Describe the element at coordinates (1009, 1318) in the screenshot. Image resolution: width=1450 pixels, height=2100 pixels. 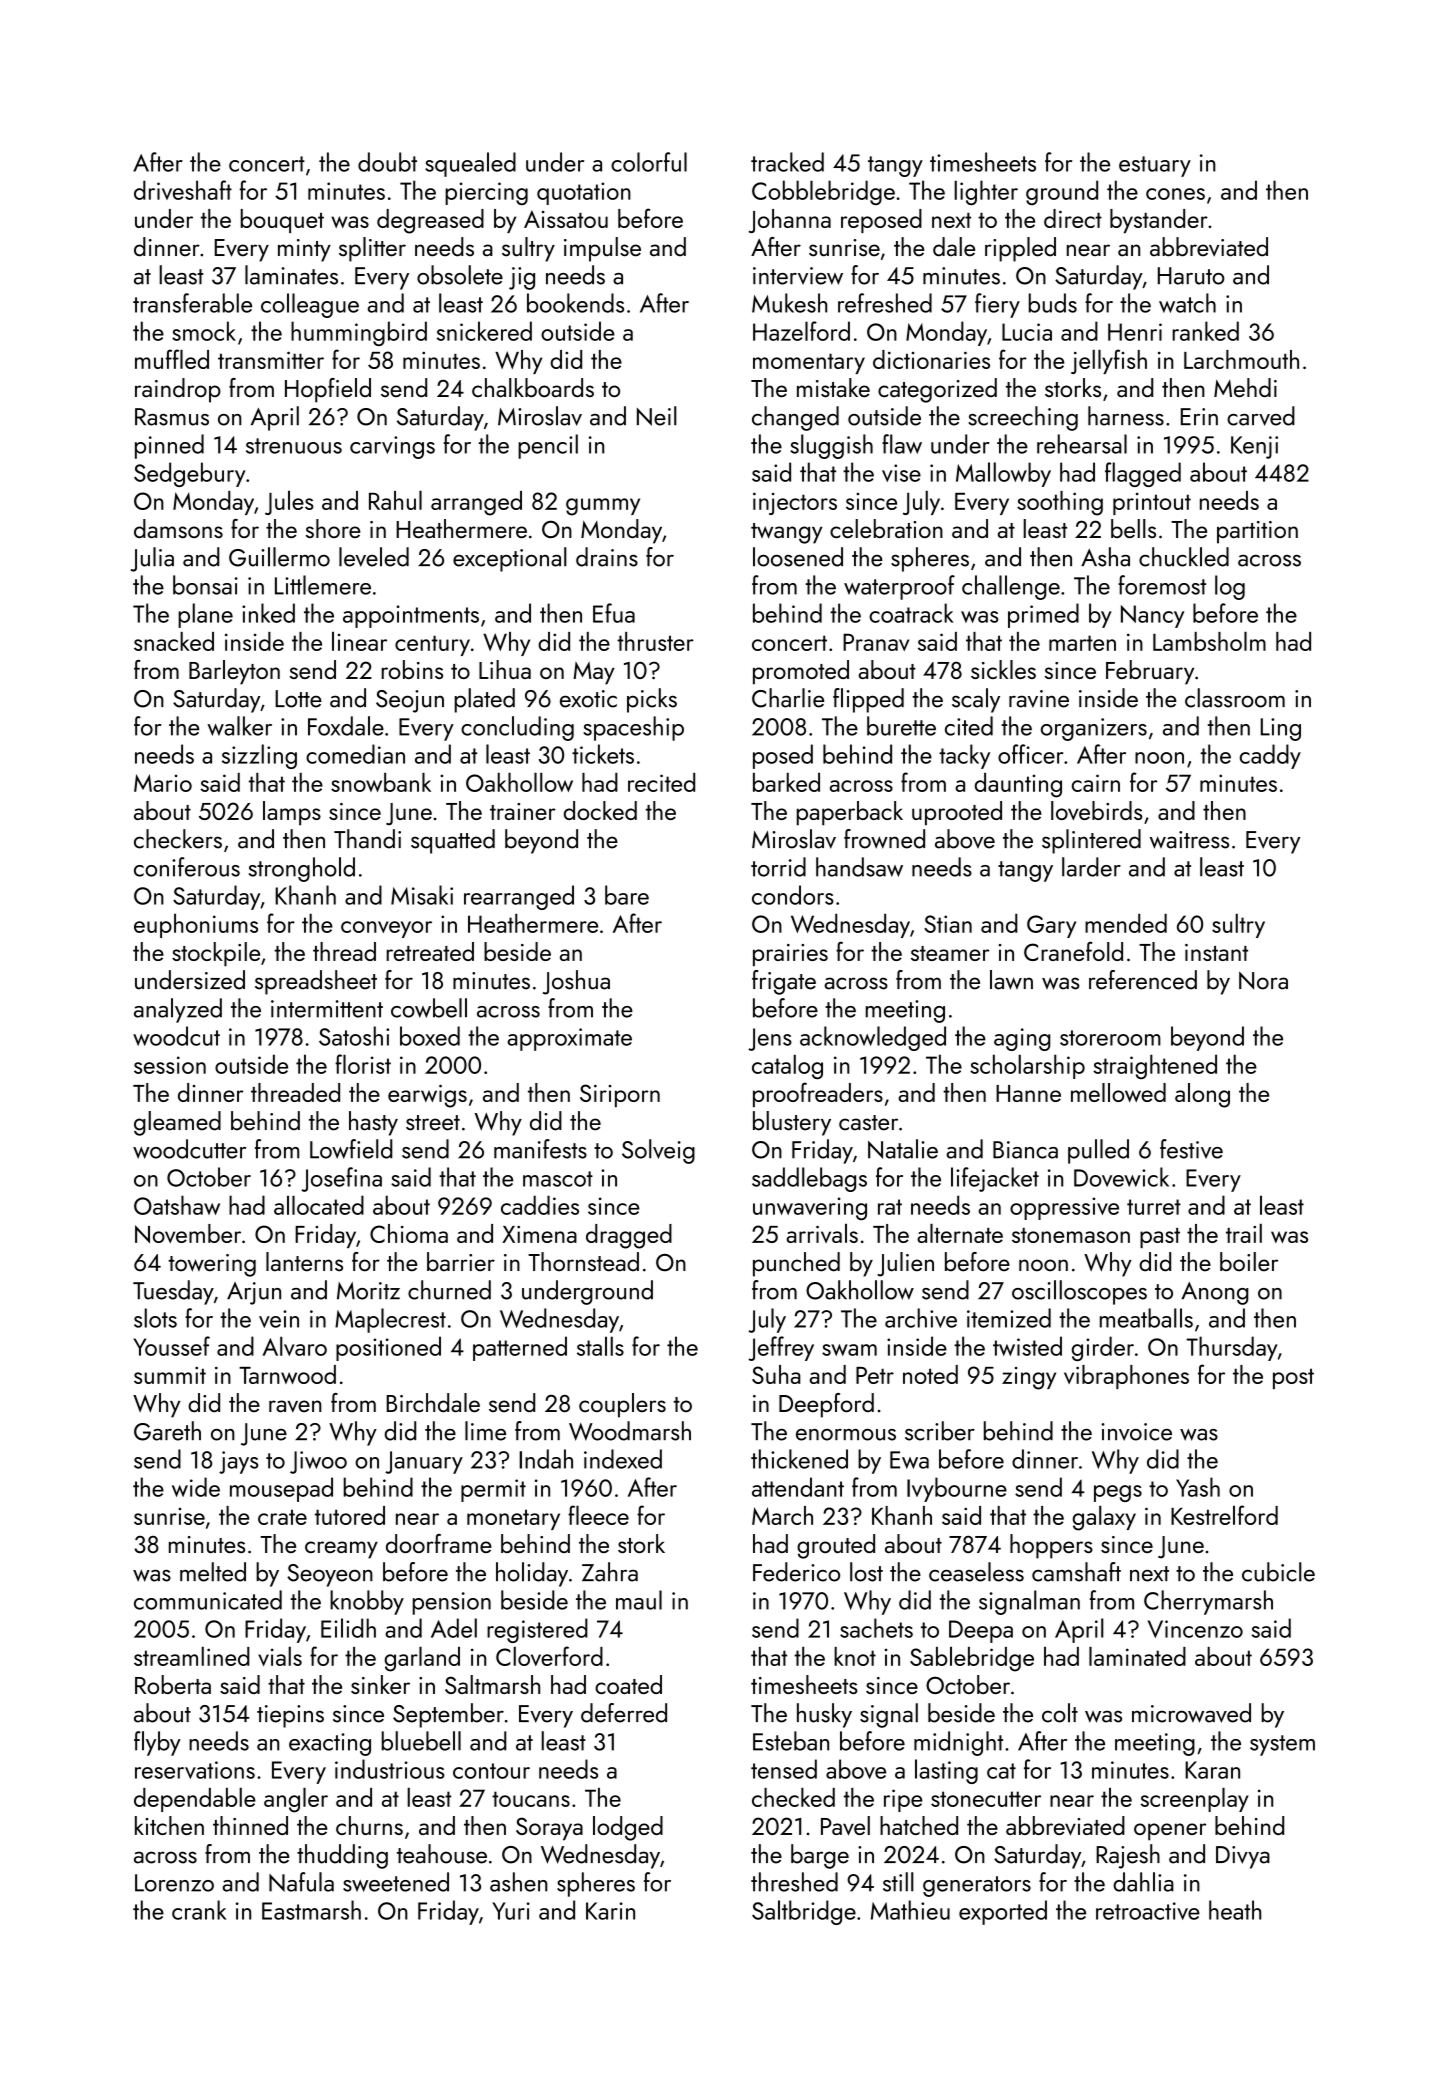
I see `itemized` at that location.
